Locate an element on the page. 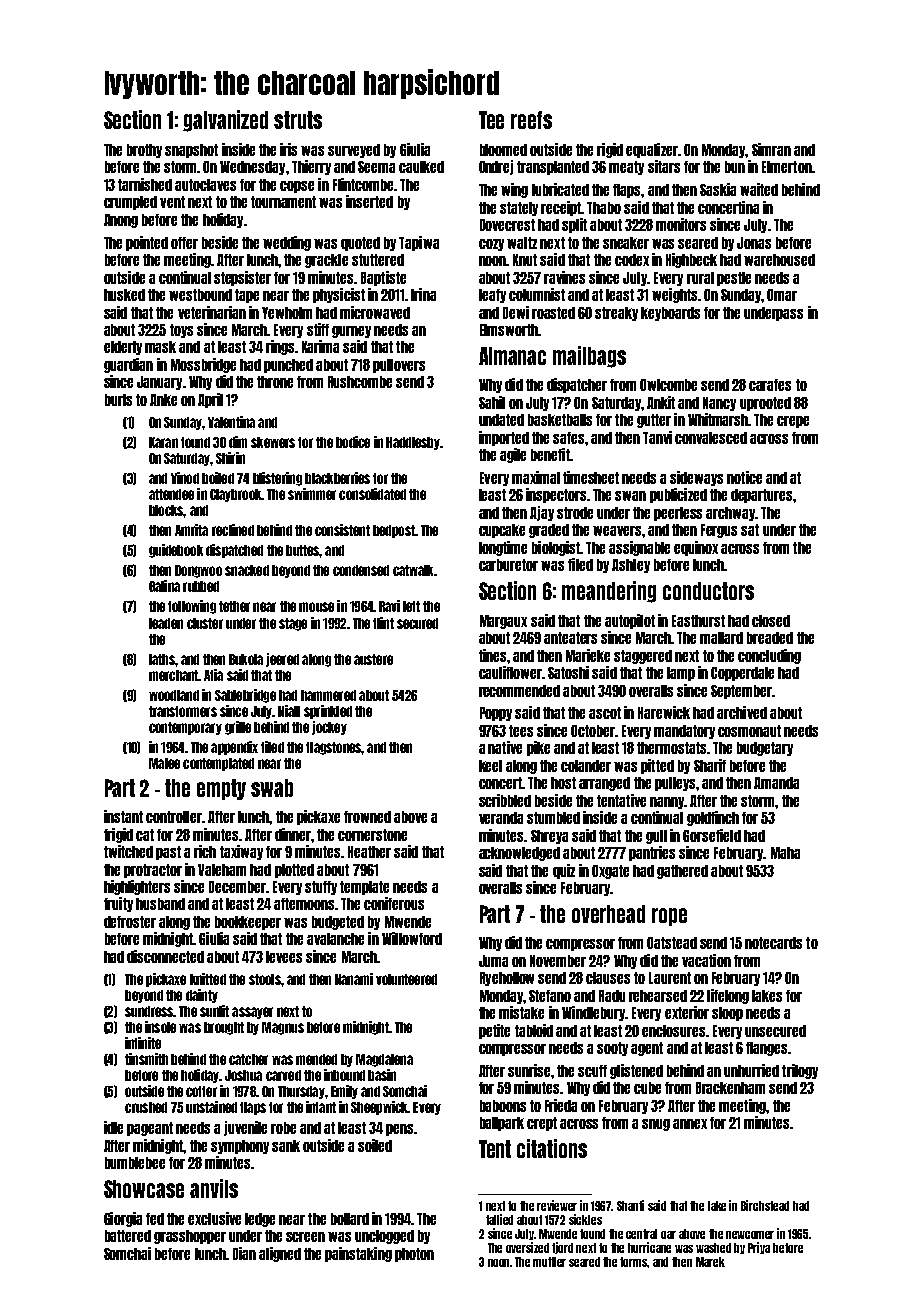 The width and height of the page is (924, 1308). Laurent is located at coordinates (670, 978).
